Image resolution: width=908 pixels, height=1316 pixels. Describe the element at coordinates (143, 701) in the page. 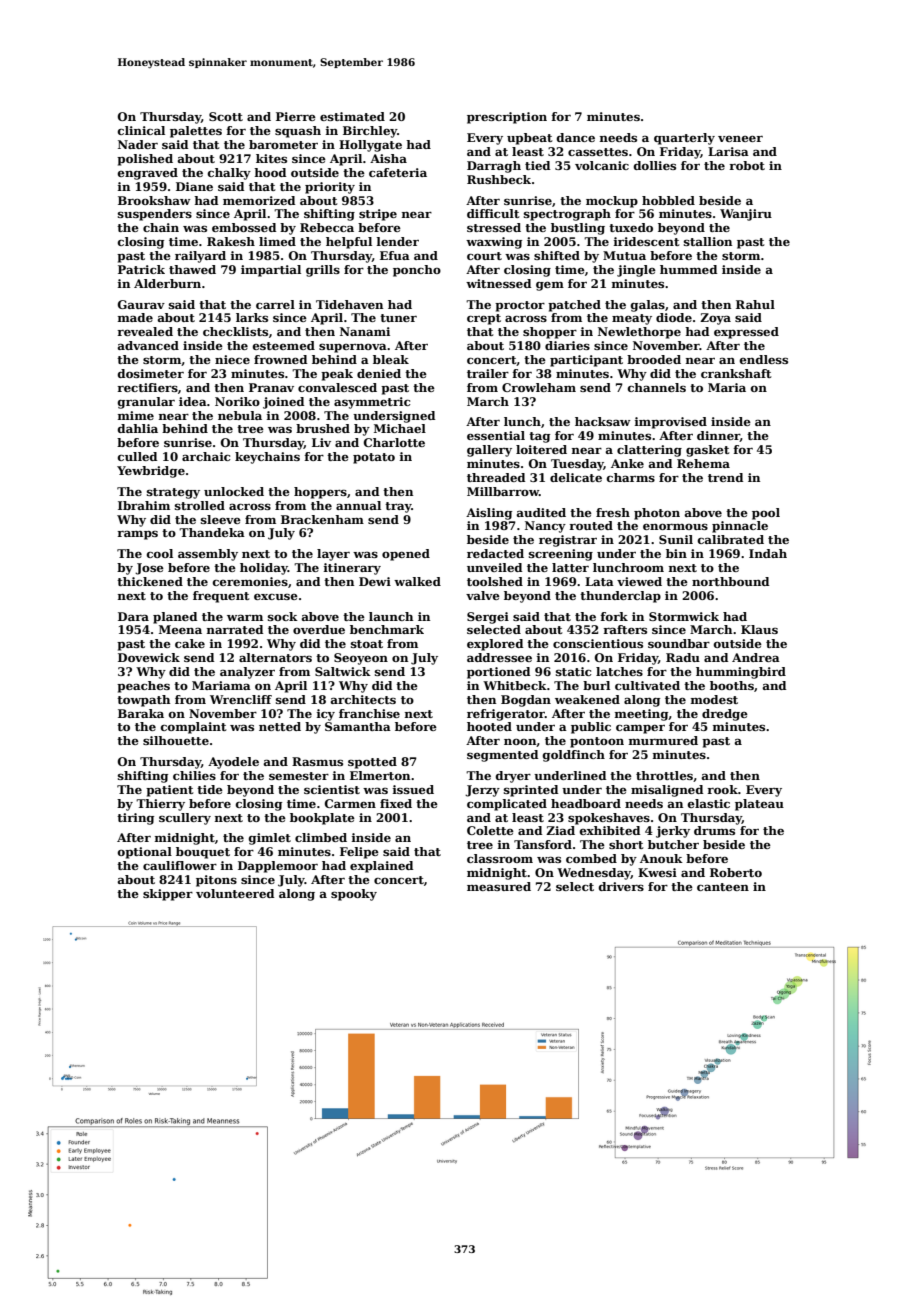

I see `towpath` at that location.
